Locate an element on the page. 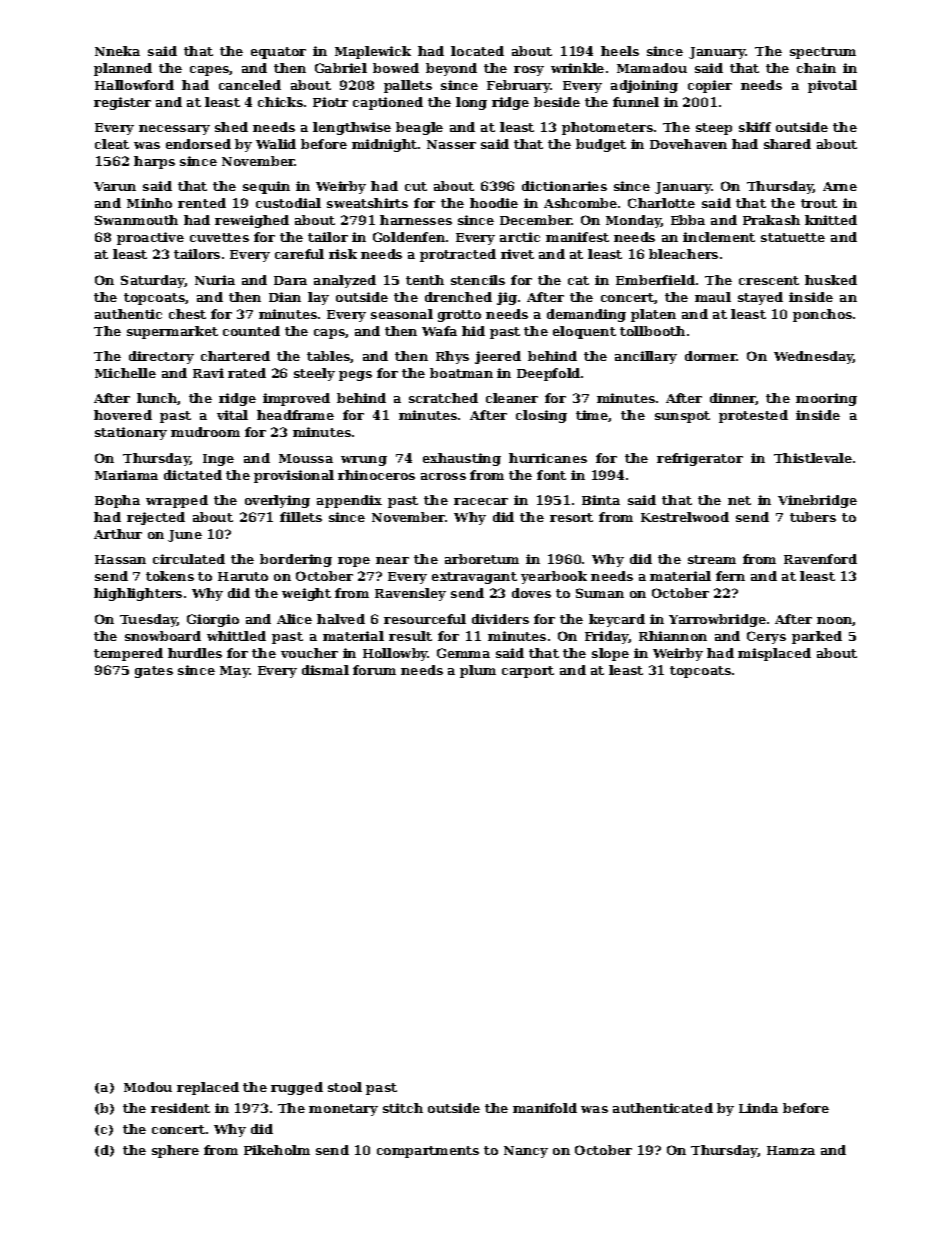 This page has height=1233, width=952. beside is located at coordinates (557, 102).
